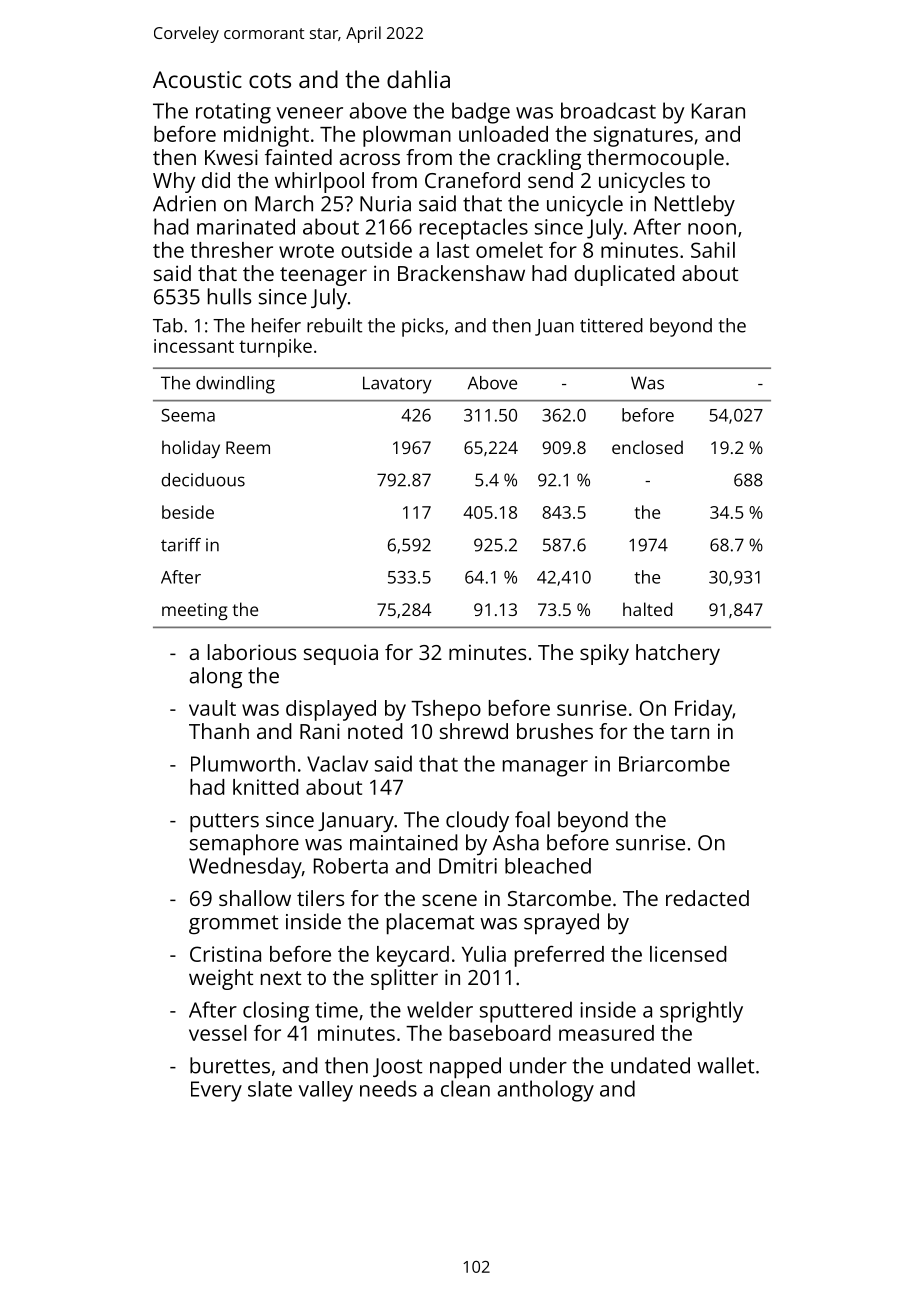  What do you see at coordinates (648, 609) in the screenshot?
I see `halted` at bounding box center [648, 609].
